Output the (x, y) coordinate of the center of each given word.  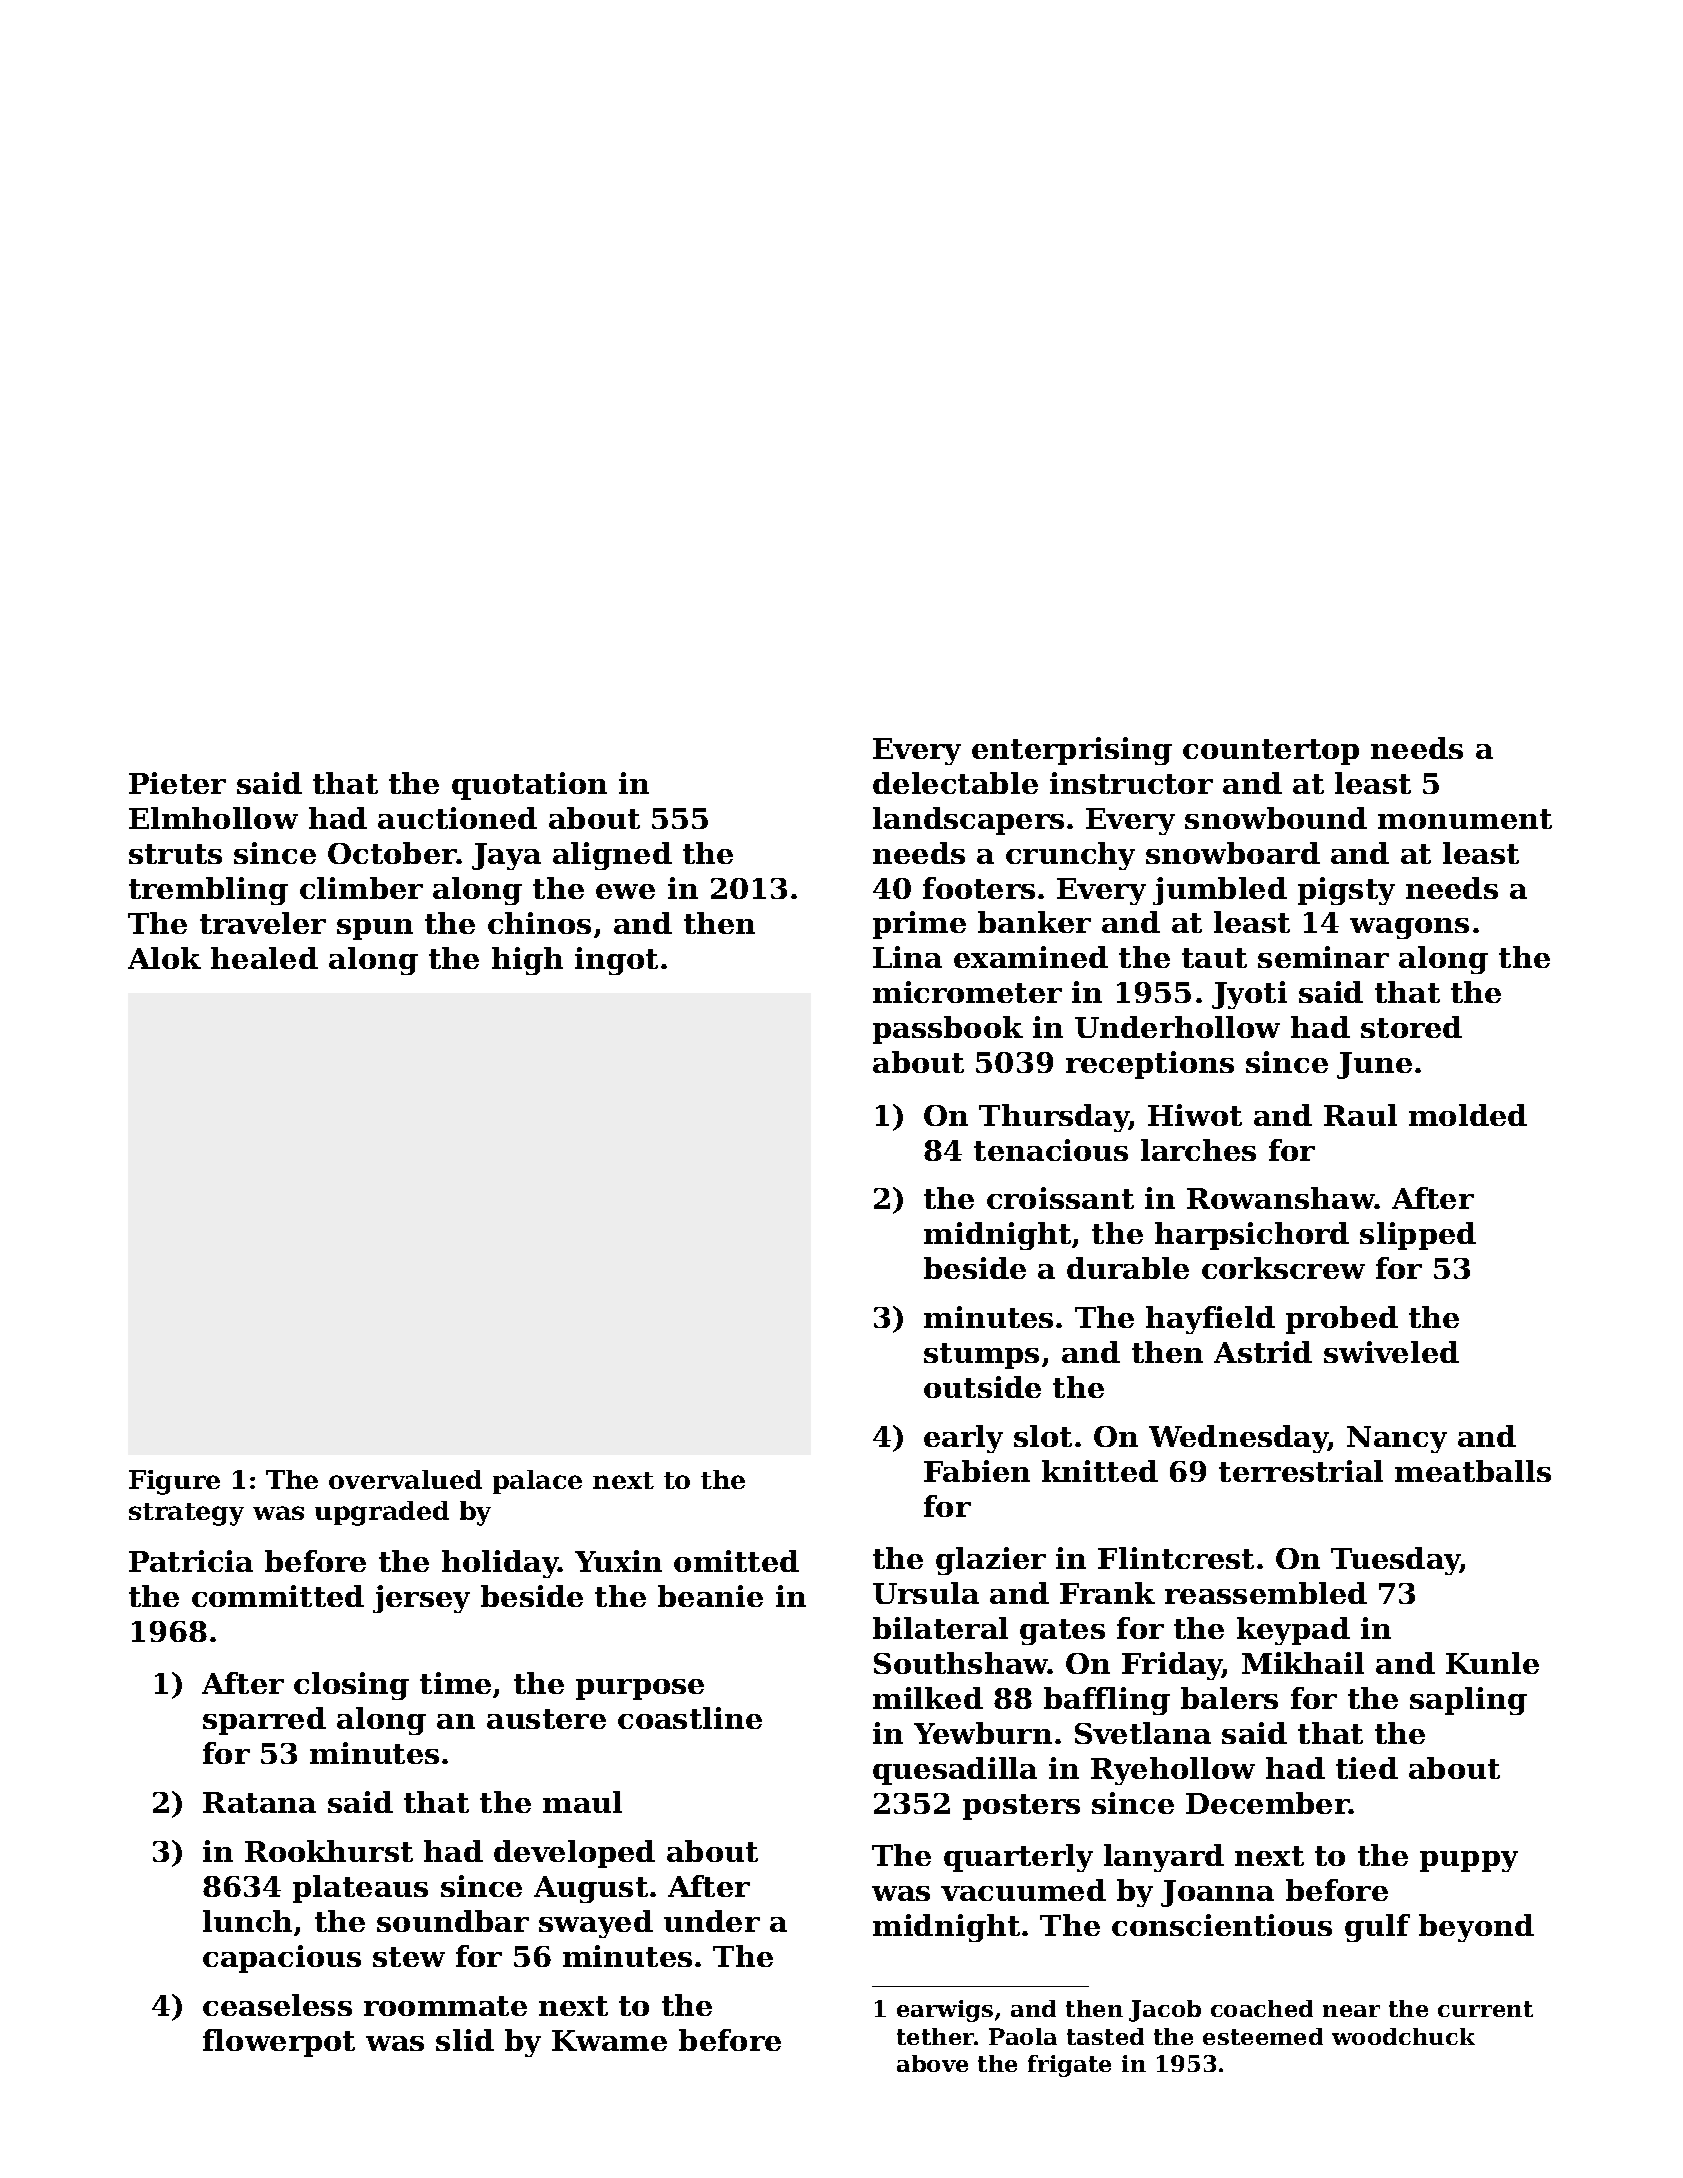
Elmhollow (213, 818)
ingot (616, 961)
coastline (690, 1718)
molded (1468, 1115)
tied (1367, 1768)
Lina (907, 957)
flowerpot (279, 2043)
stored (1411, 1027)
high (527, 961)
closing (351, 1686)
